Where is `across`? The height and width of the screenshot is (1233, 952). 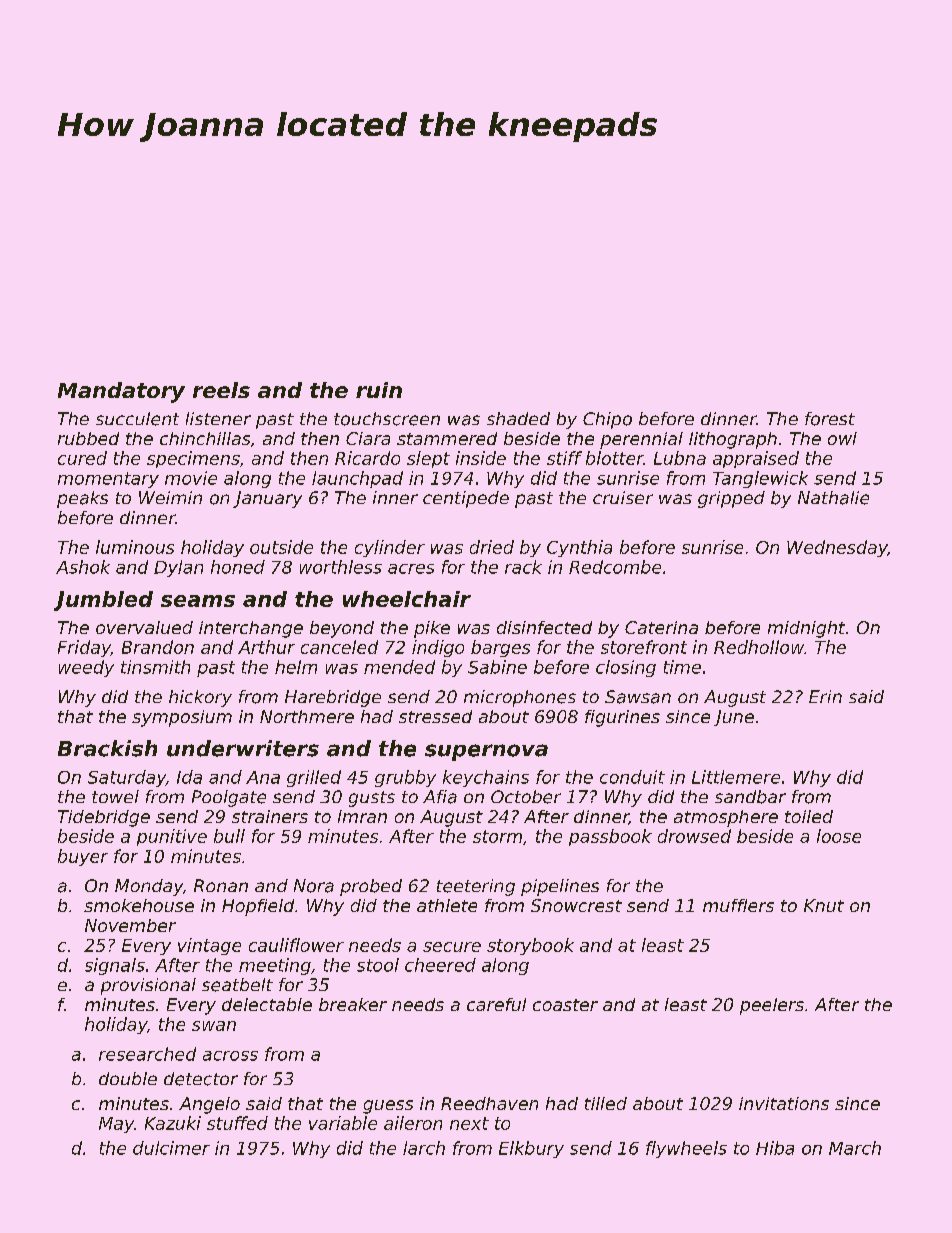
across is located at coordinates (230, 1056).
